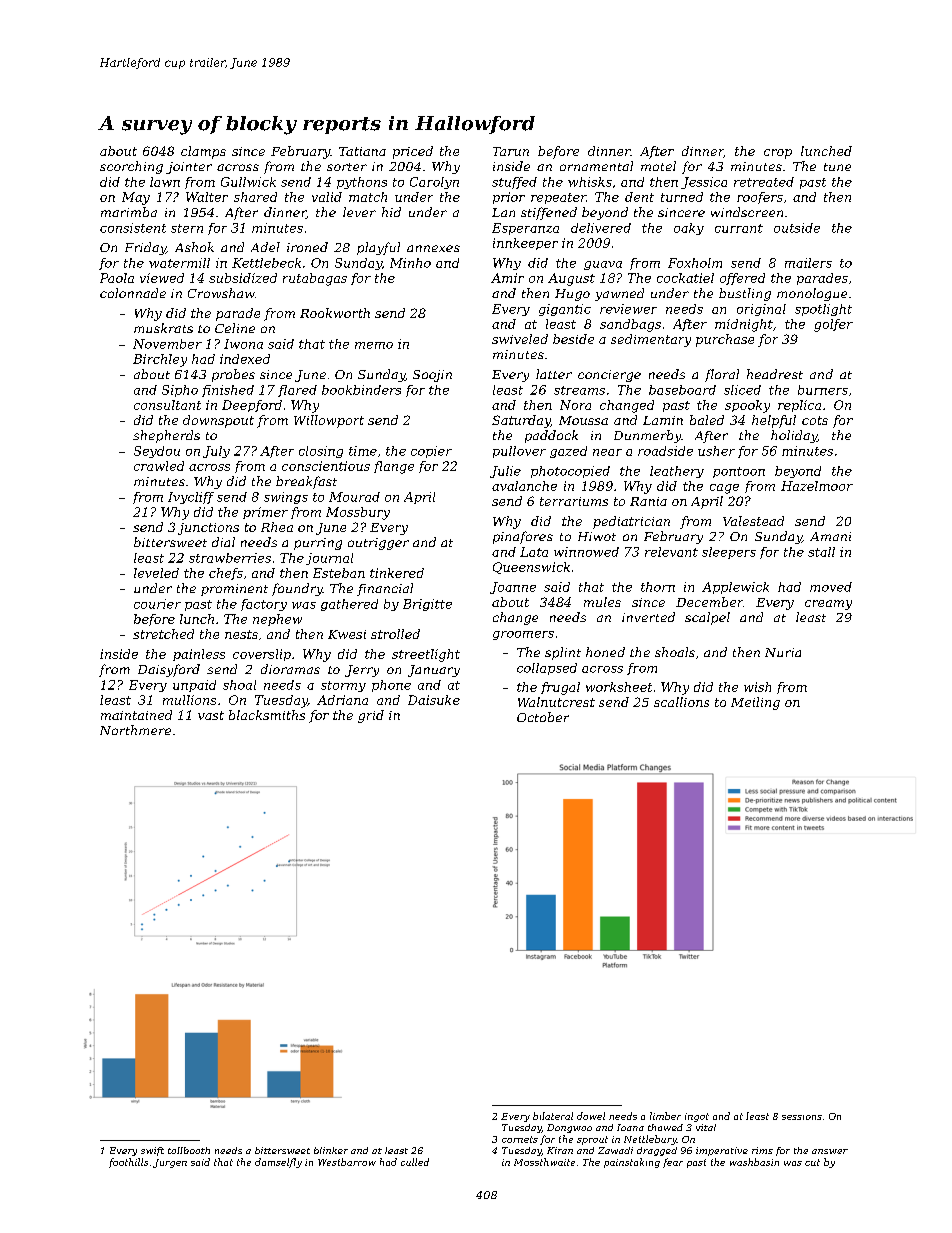 This screenshot has width=952, height=1233. What do you see at coordinates (603, 265) in the screenshot?
I see `guava` at bounding box center [603, 265].
